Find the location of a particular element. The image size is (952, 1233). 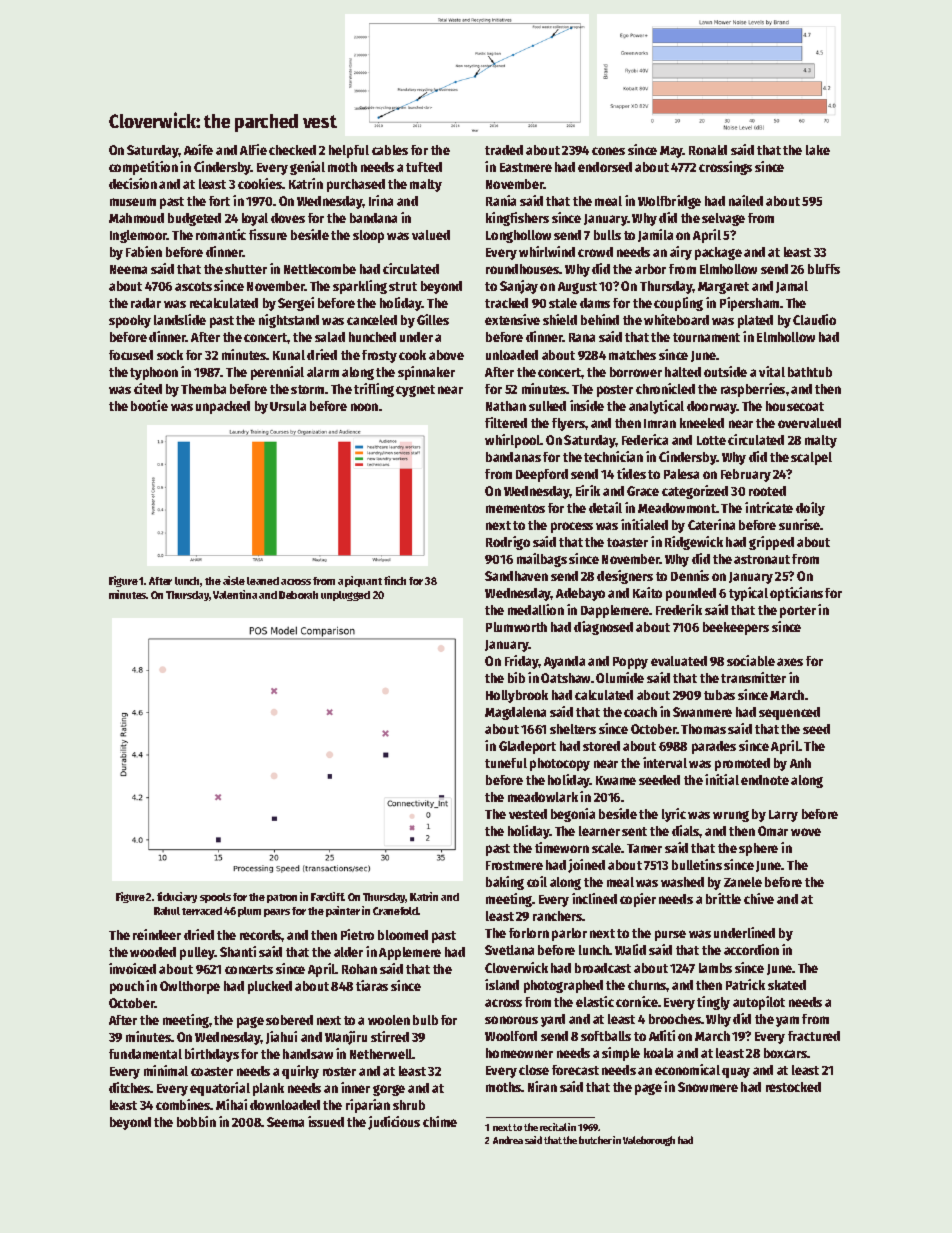

cited is located at coordinates (148, 388).
